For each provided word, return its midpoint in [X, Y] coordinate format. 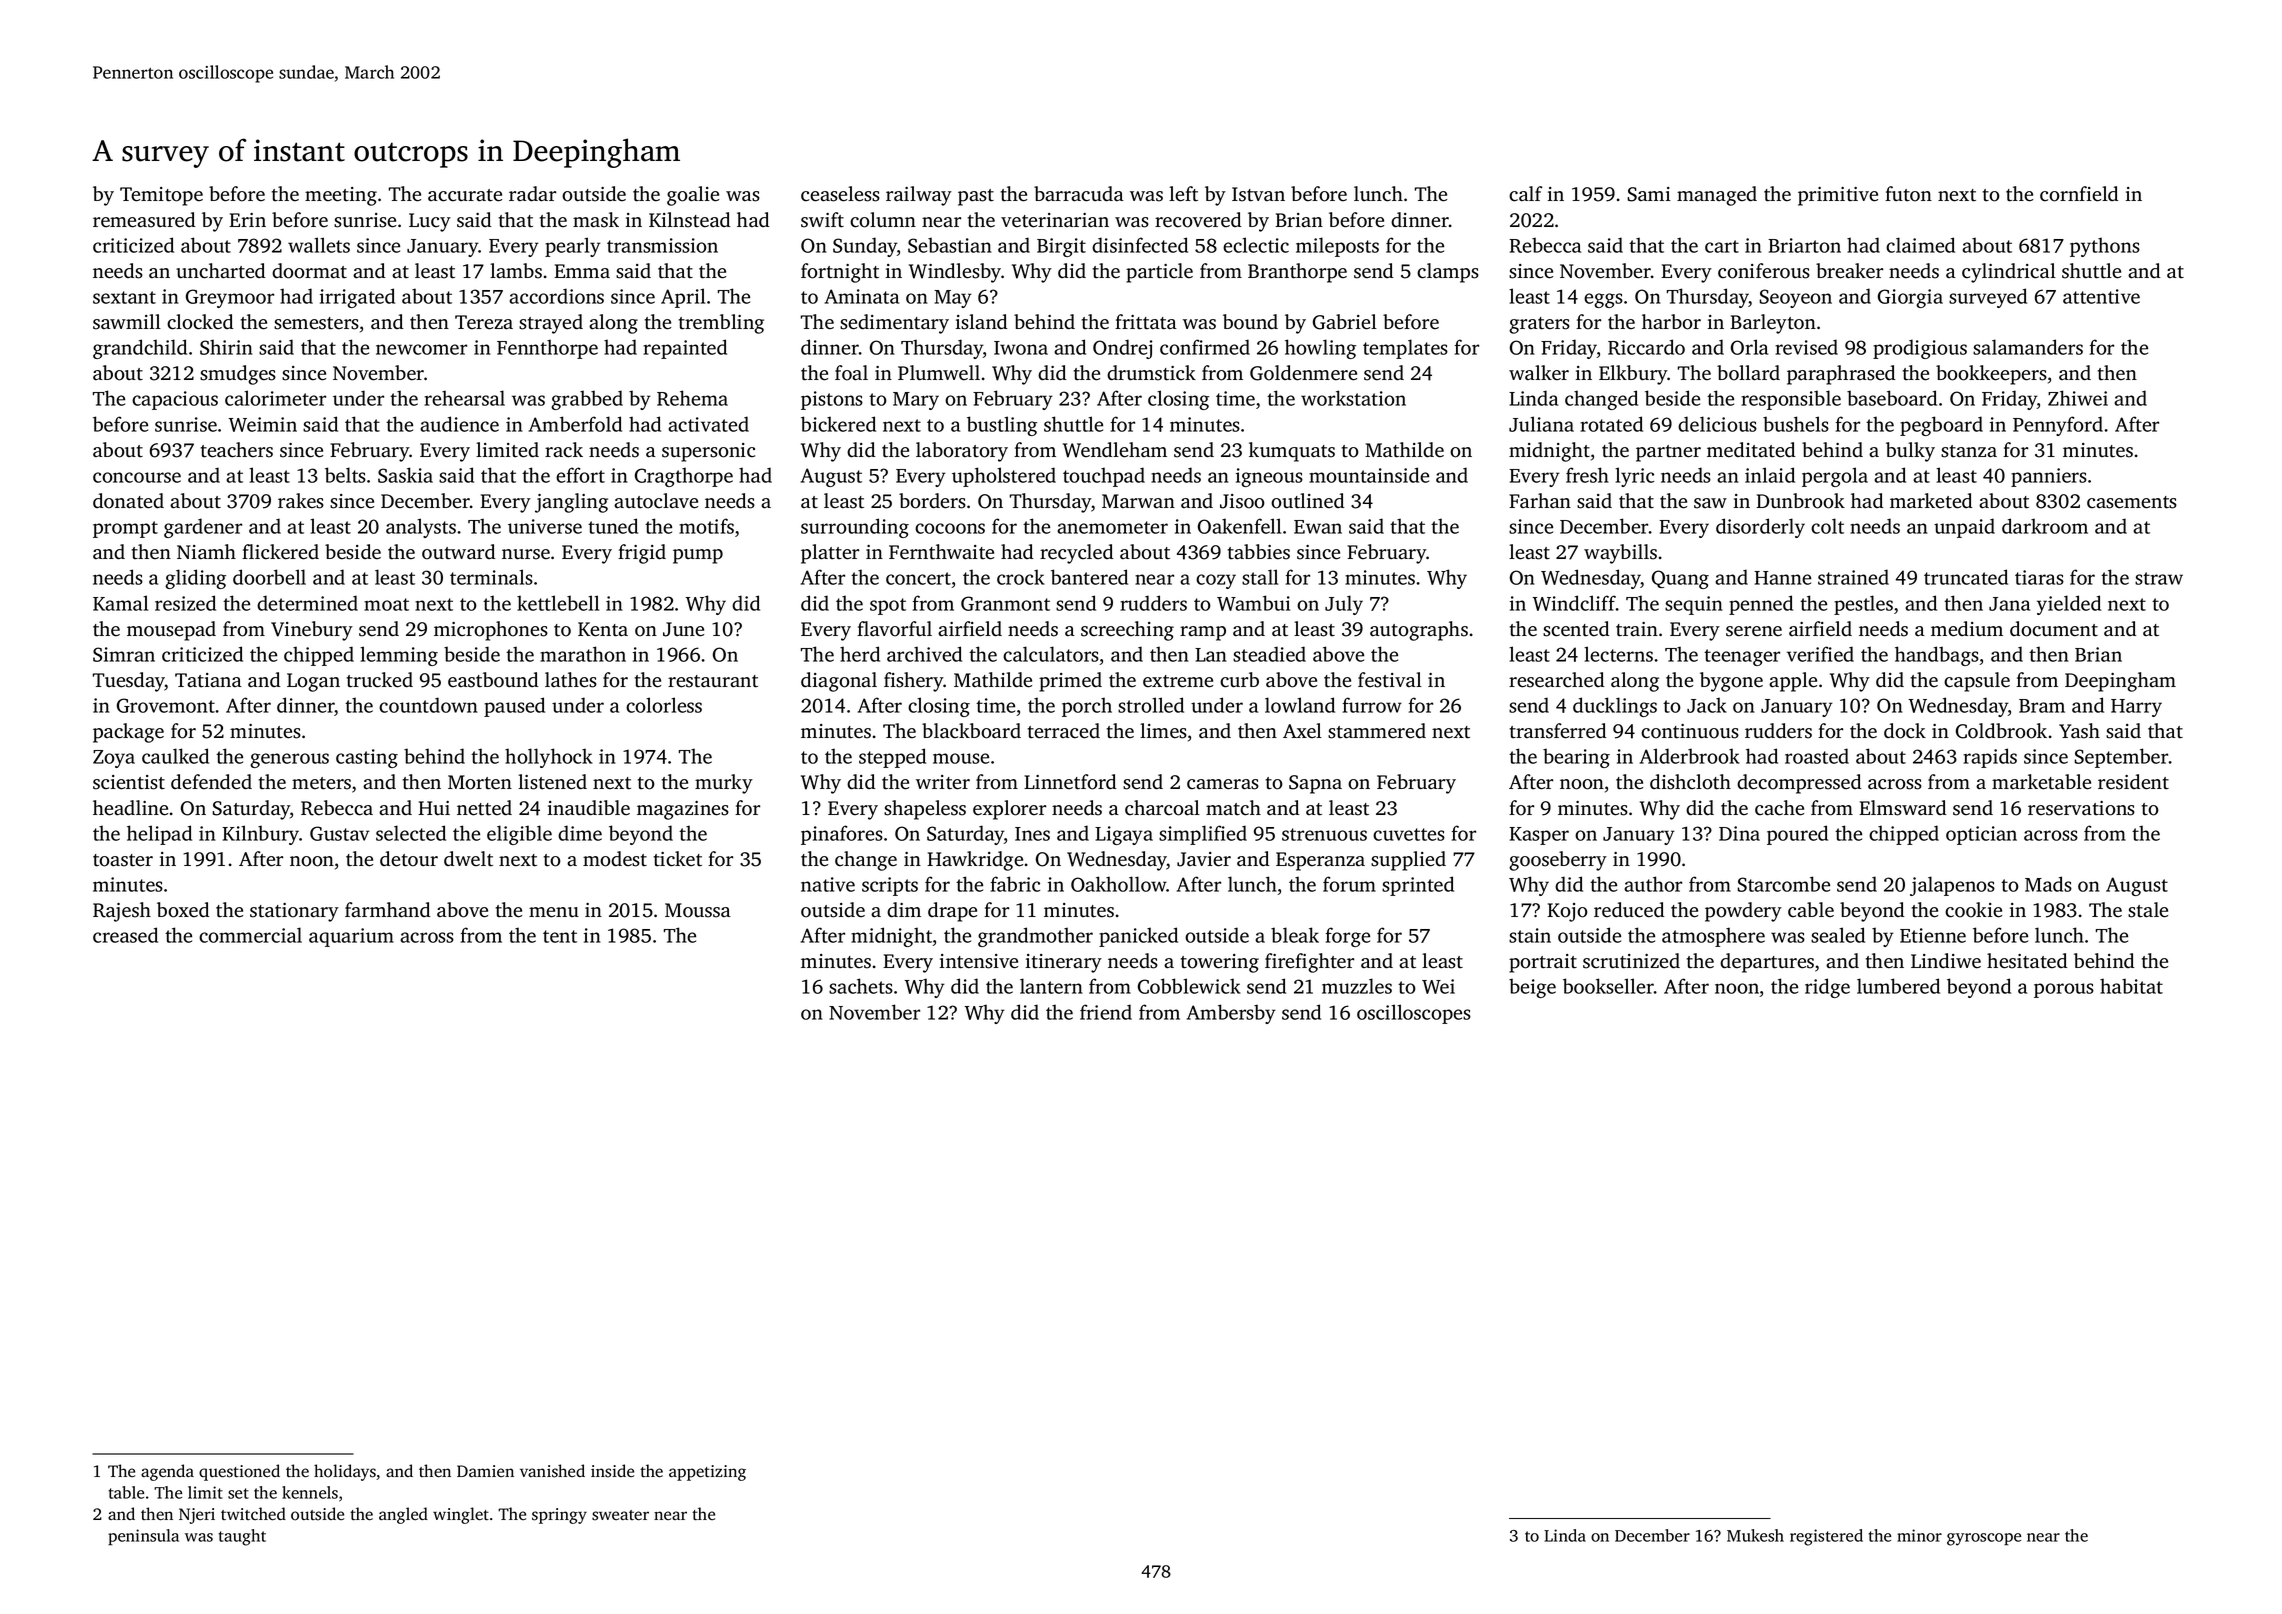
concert [918, 578]
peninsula [143, 1537]
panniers [2049, 477]
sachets [861, 986]
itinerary [1064, 963]
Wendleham [1115, 450]
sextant [124, 297]
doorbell [269, 577]
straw [2159, 578]
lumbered [1898, 986]
